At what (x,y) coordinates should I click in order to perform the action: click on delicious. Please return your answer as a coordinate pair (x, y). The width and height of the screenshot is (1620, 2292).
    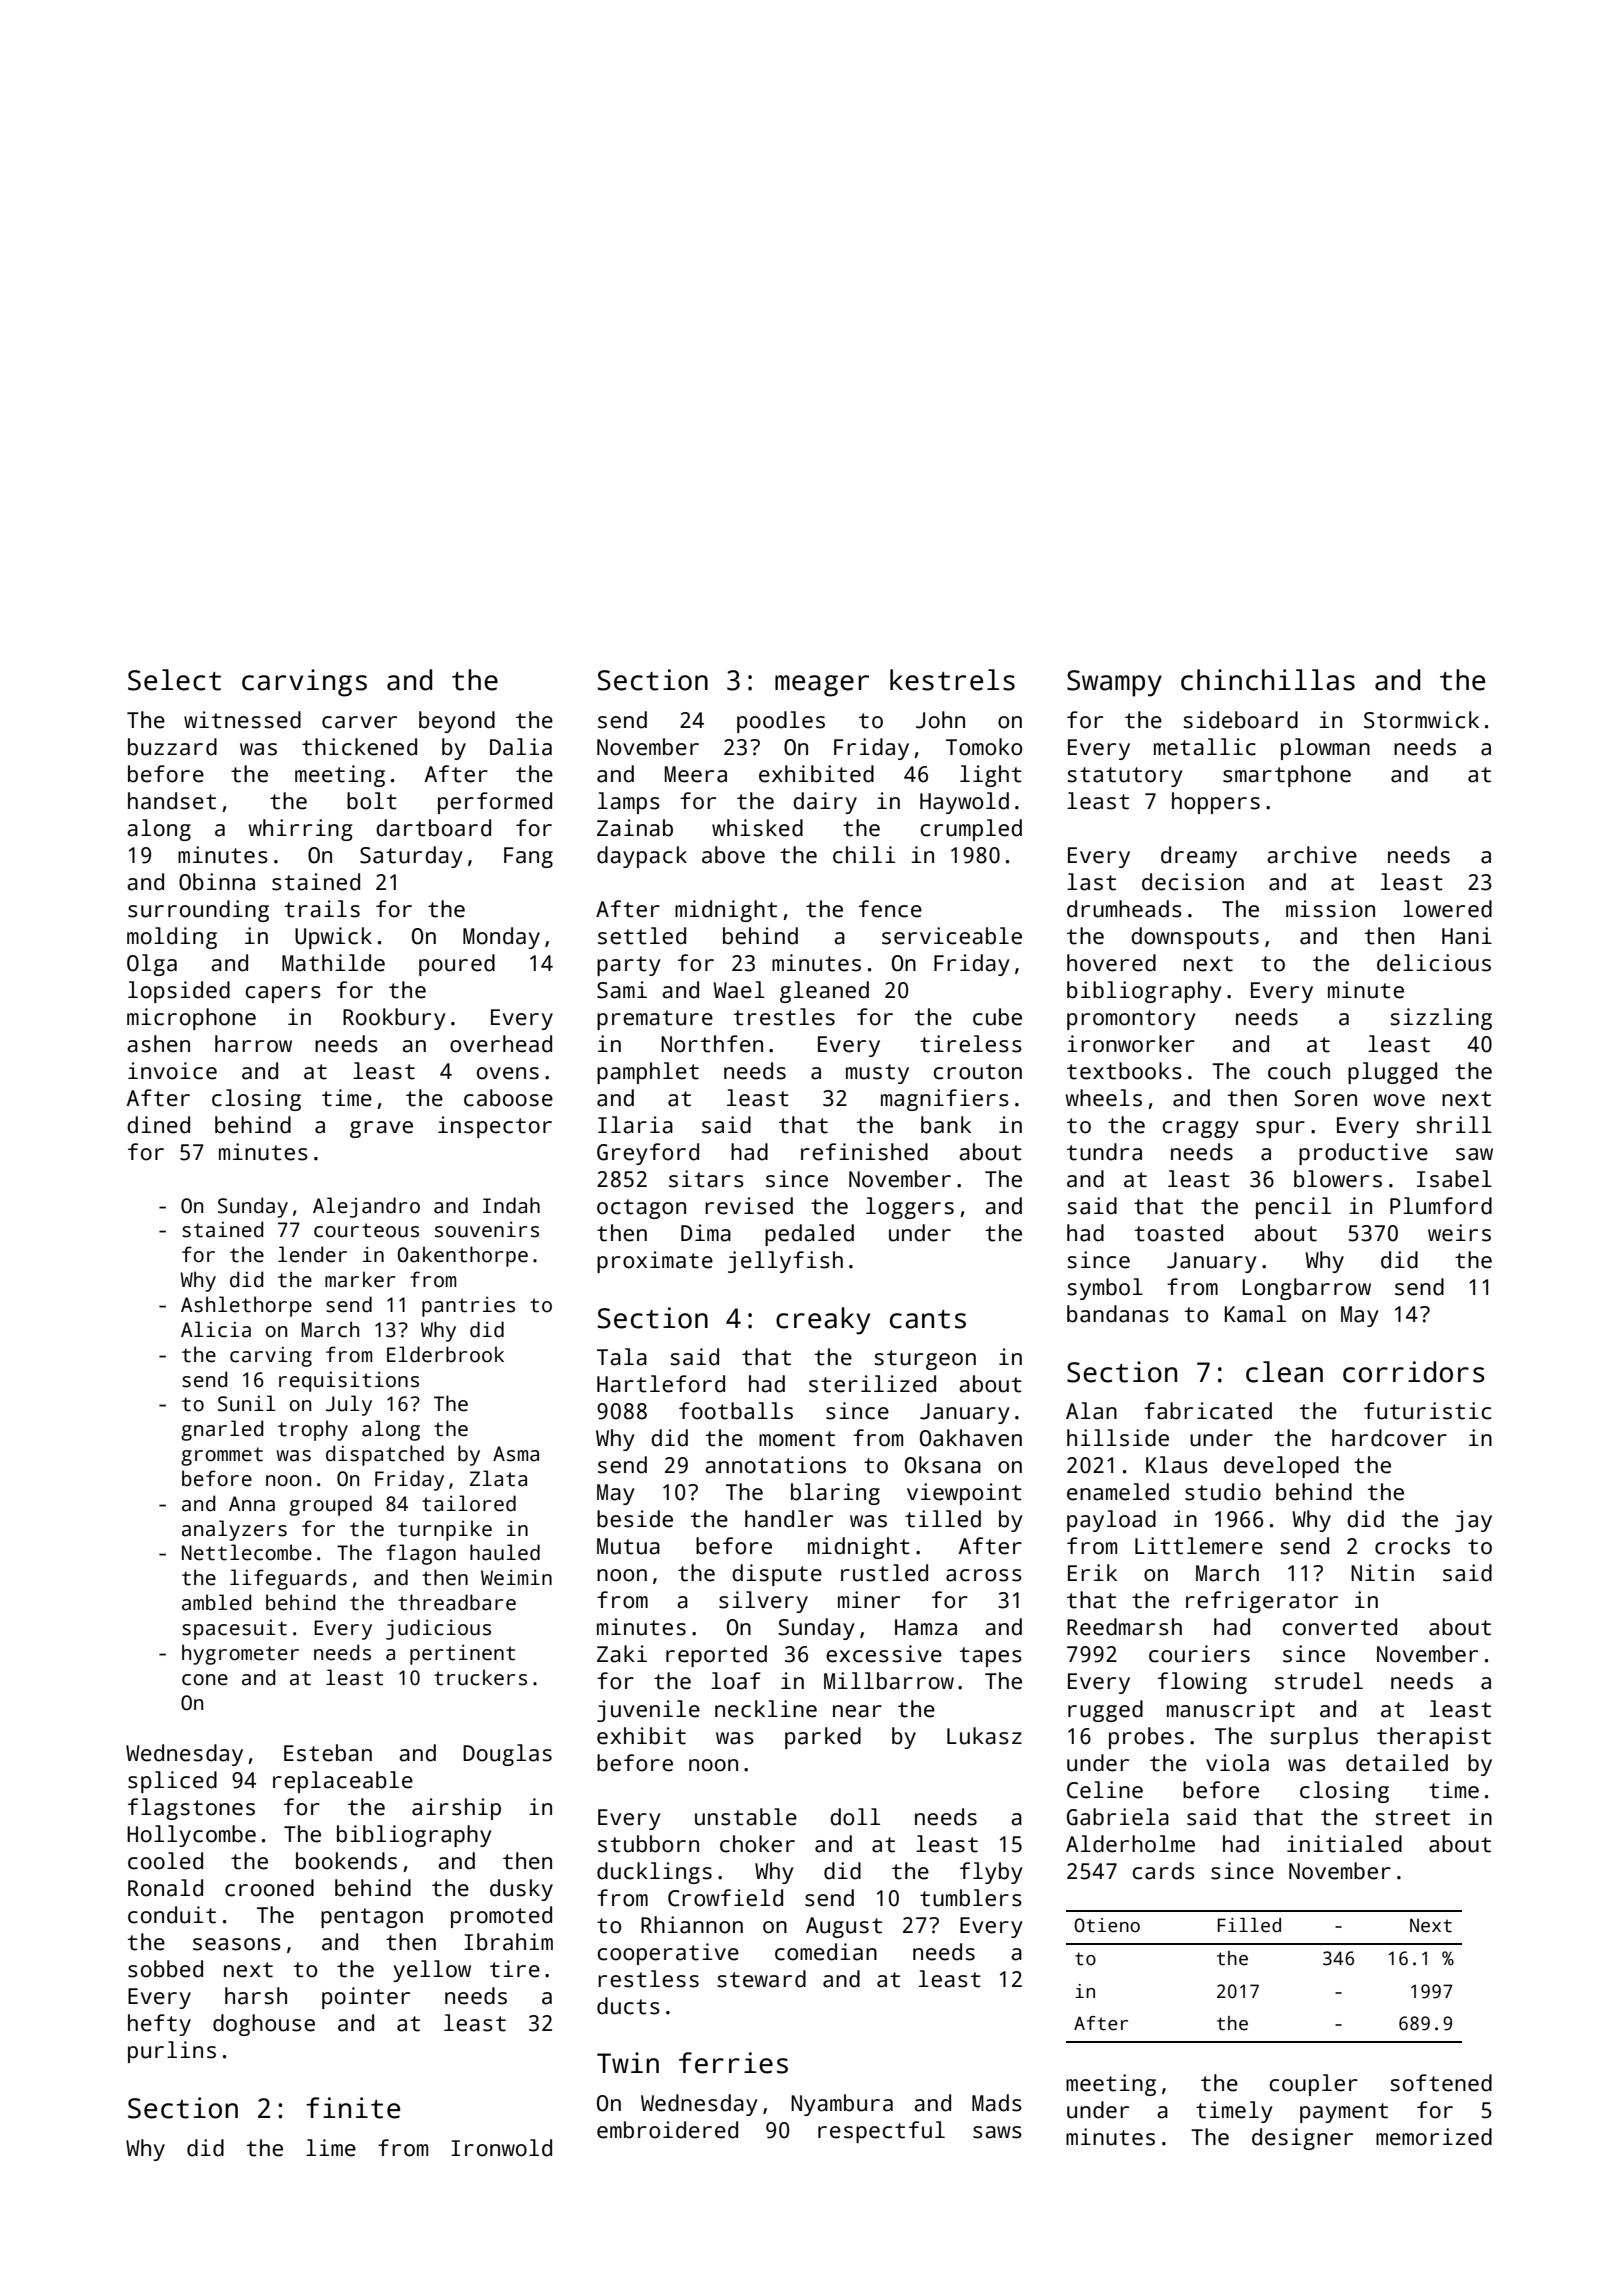
    Looking at the image, I should click on (1434, 963).
